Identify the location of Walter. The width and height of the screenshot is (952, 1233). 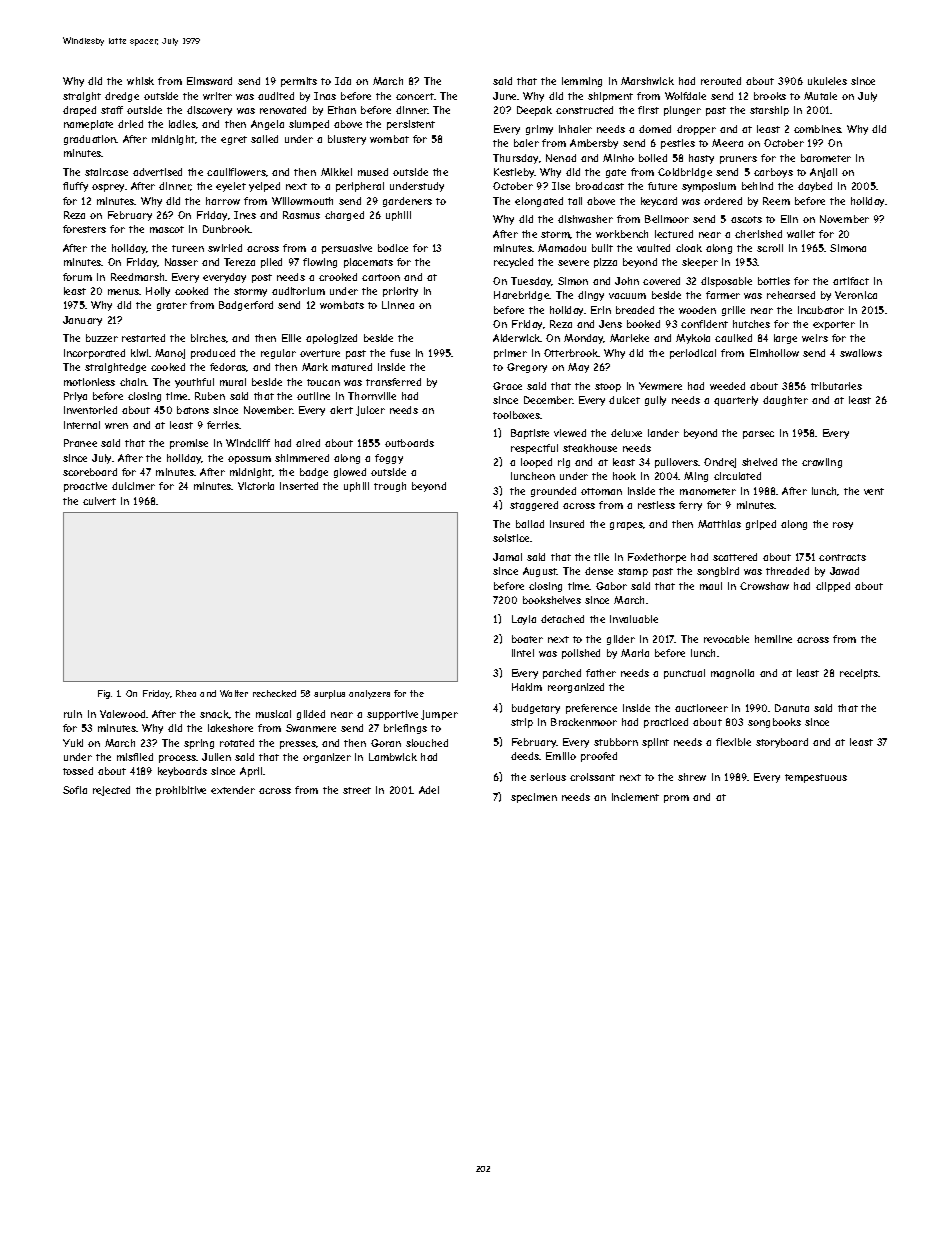
(234, 693).
